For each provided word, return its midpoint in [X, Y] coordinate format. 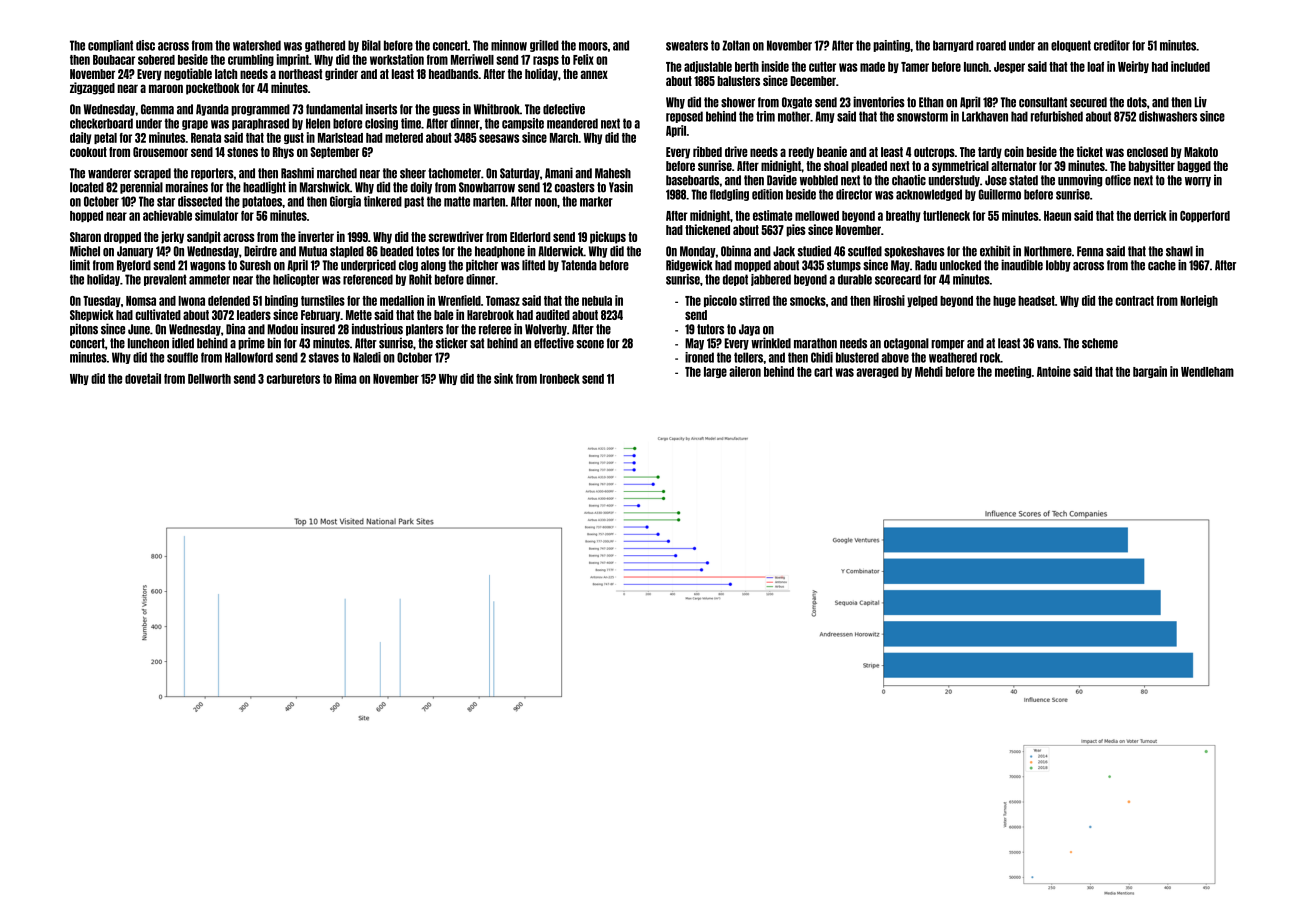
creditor [1112, 45]
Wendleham [1207, 372]
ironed [699, 357]
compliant [110, 46]
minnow [509, 45]
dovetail [143, 378]
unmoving [1080, 180]
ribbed [707, 151]
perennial [141, 187]
